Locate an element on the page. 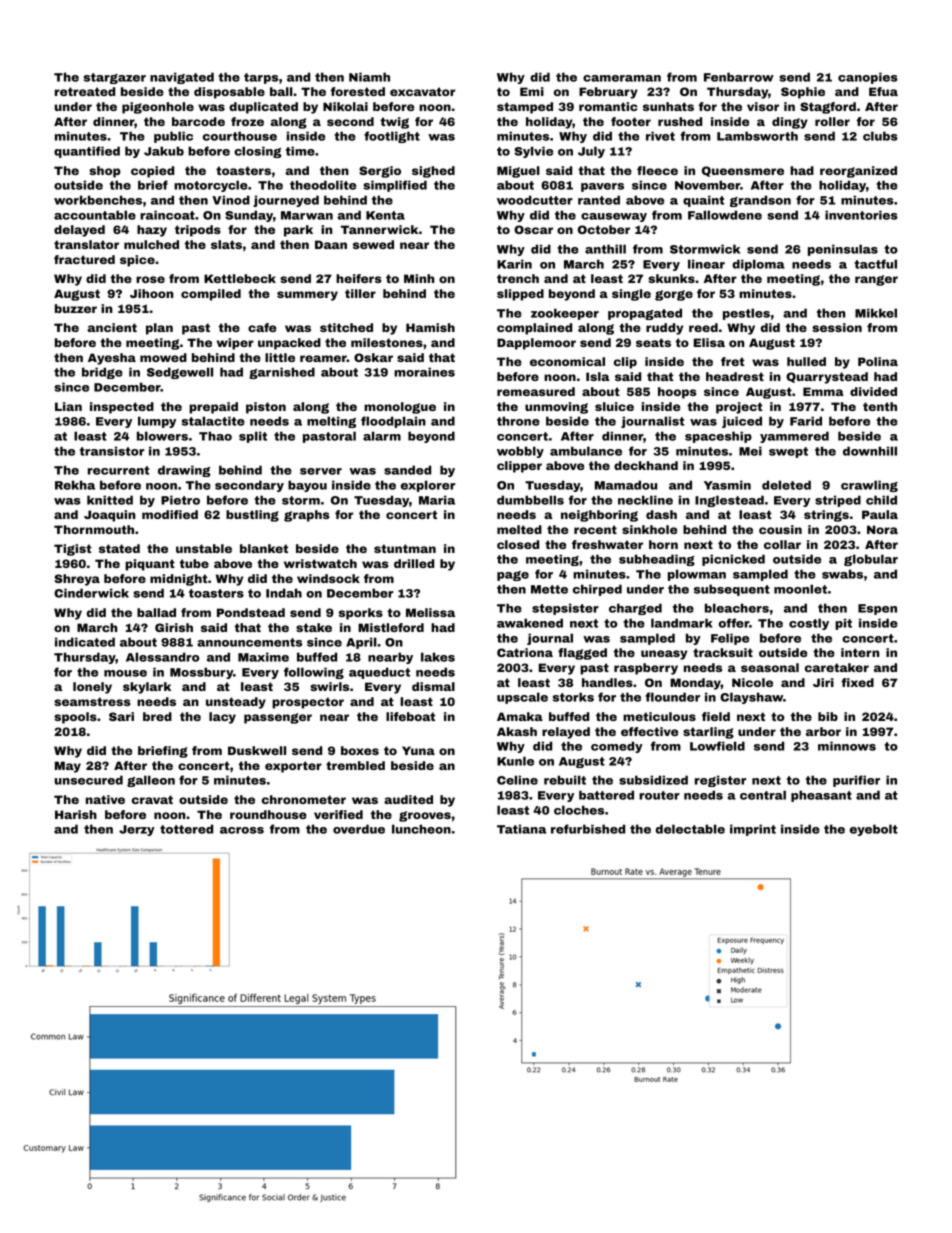  audited is located at coordinates (408, 799).
